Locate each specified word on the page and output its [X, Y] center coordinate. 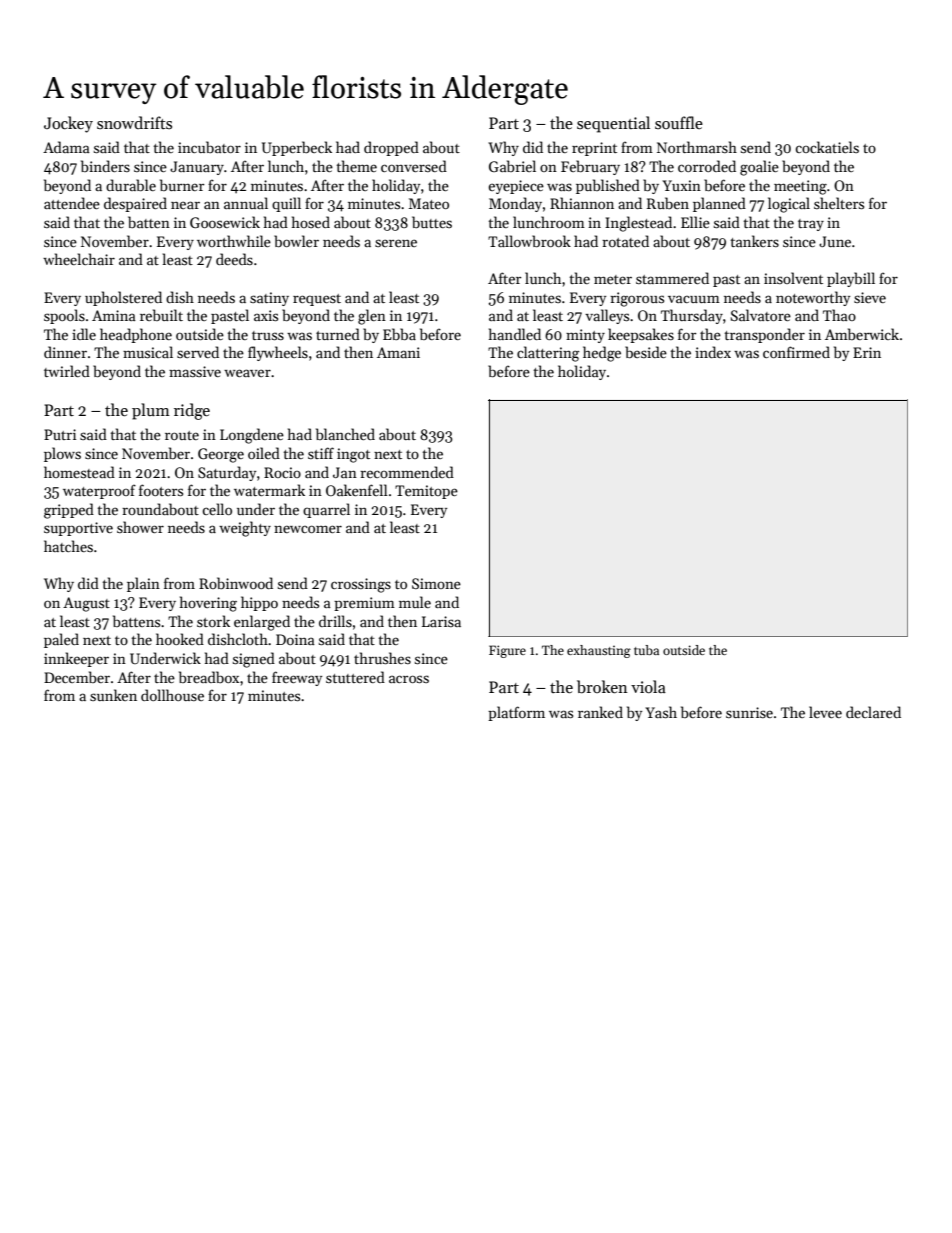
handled [515, 334]
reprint [594, 149]
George [221, 455]
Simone [436, 583]
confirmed [796, 352]
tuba [646, 650]
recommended [407, 472]
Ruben [668, 203]
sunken [113, 695]
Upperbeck [297, 148]
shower [140, 527]
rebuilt [161, 315]
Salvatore [761, 315]
